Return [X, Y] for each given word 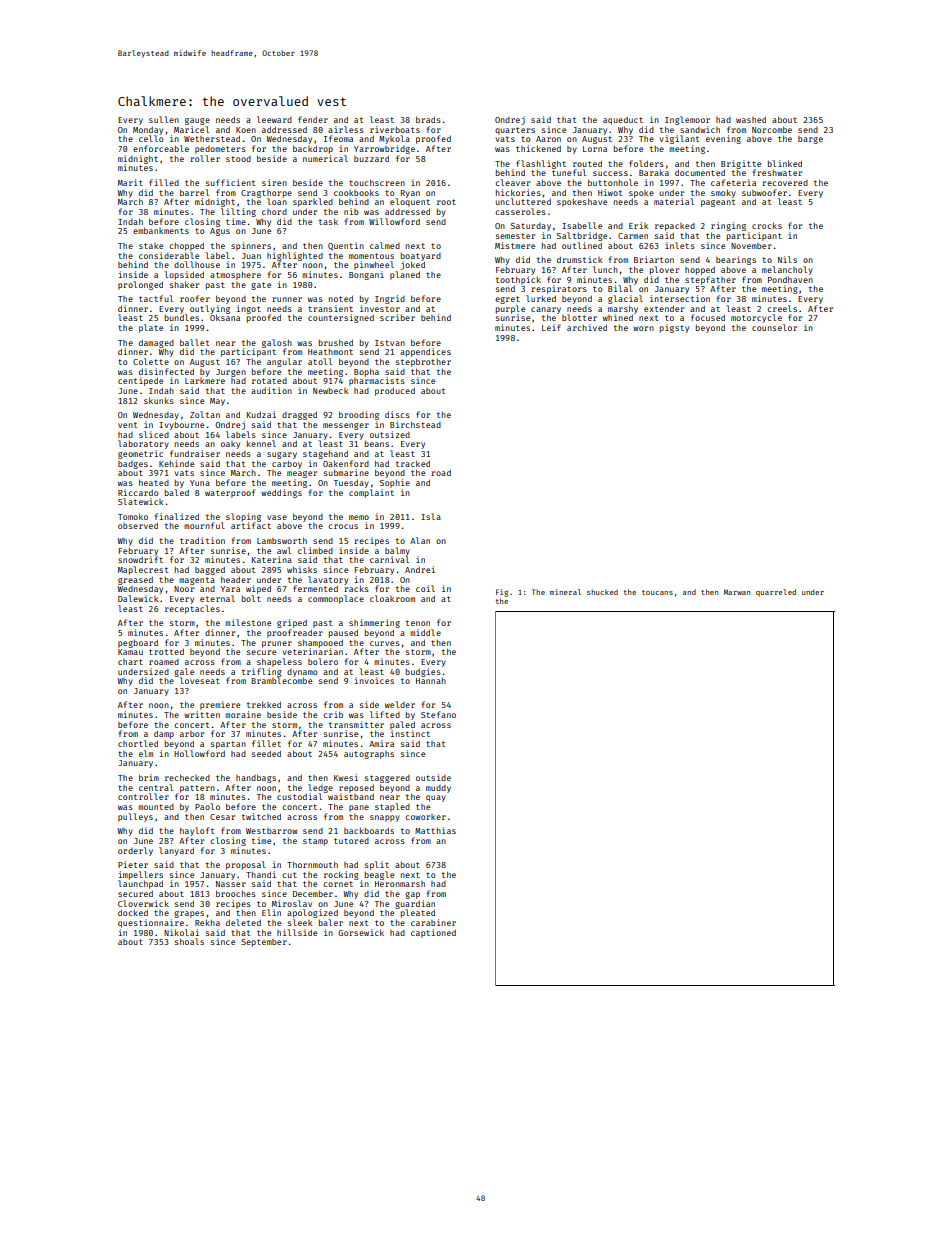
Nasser [231, 884]
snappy [385, 818]
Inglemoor [687, 120]
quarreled [776, 593]
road [441, 473]
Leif [551, 327]
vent [127, 425]
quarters [515, 131]
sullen [164, 119]
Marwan [737, 592]
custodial [299, 796]
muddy [438, 789]
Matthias [435, 830]
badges [133, 465]
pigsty [674, 328]
